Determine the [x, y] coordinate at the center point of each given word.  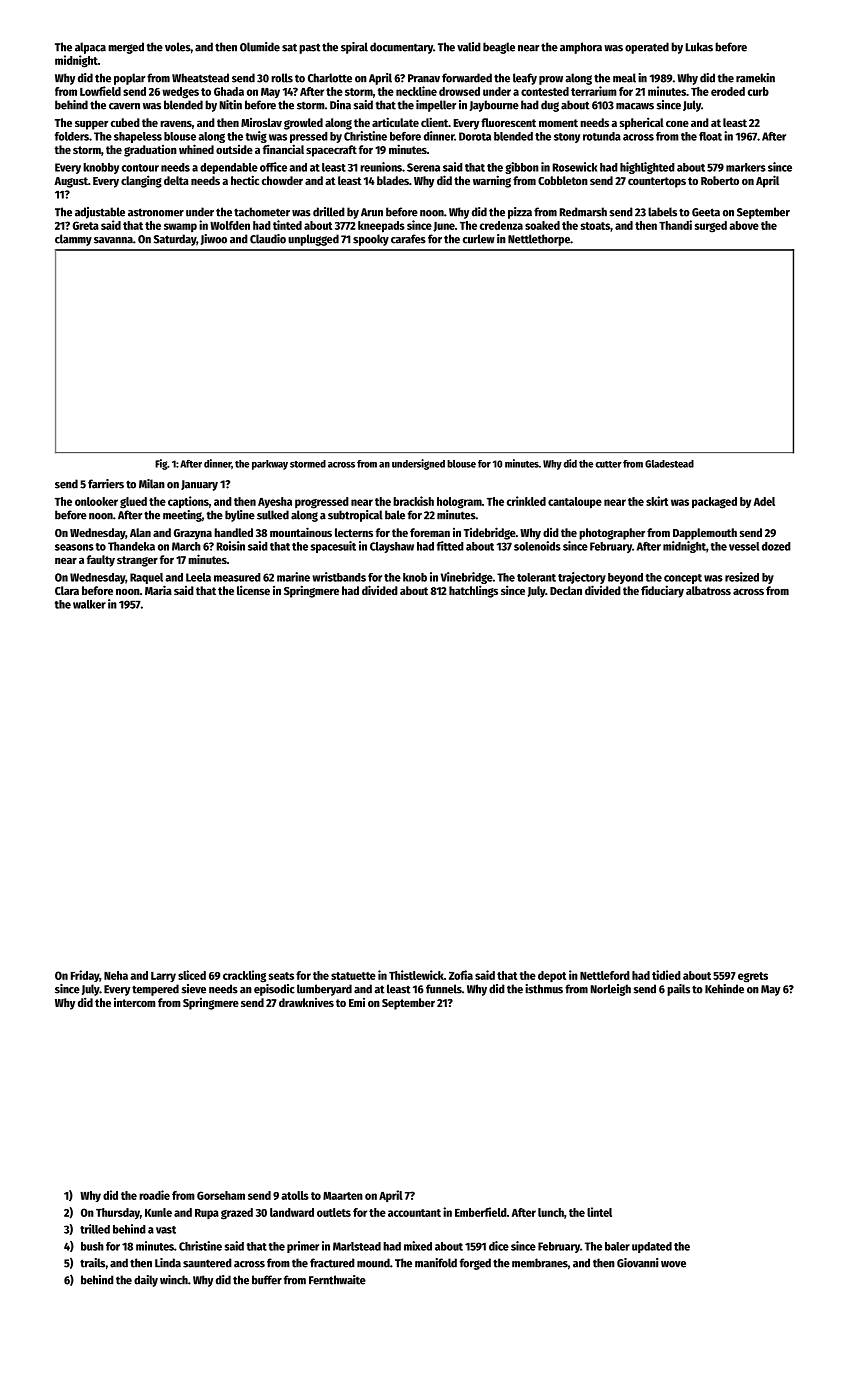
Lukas [699, 47]
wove [673, 1264]
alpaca [90, 48]
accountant [414, 1213]
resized [742, 577]
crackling [244, 976]
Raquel [146, 578]
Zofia [461, 975]
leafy [525, 79]
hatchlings [473, 591]
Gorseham [221, 1195]
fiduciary [662, 591]
